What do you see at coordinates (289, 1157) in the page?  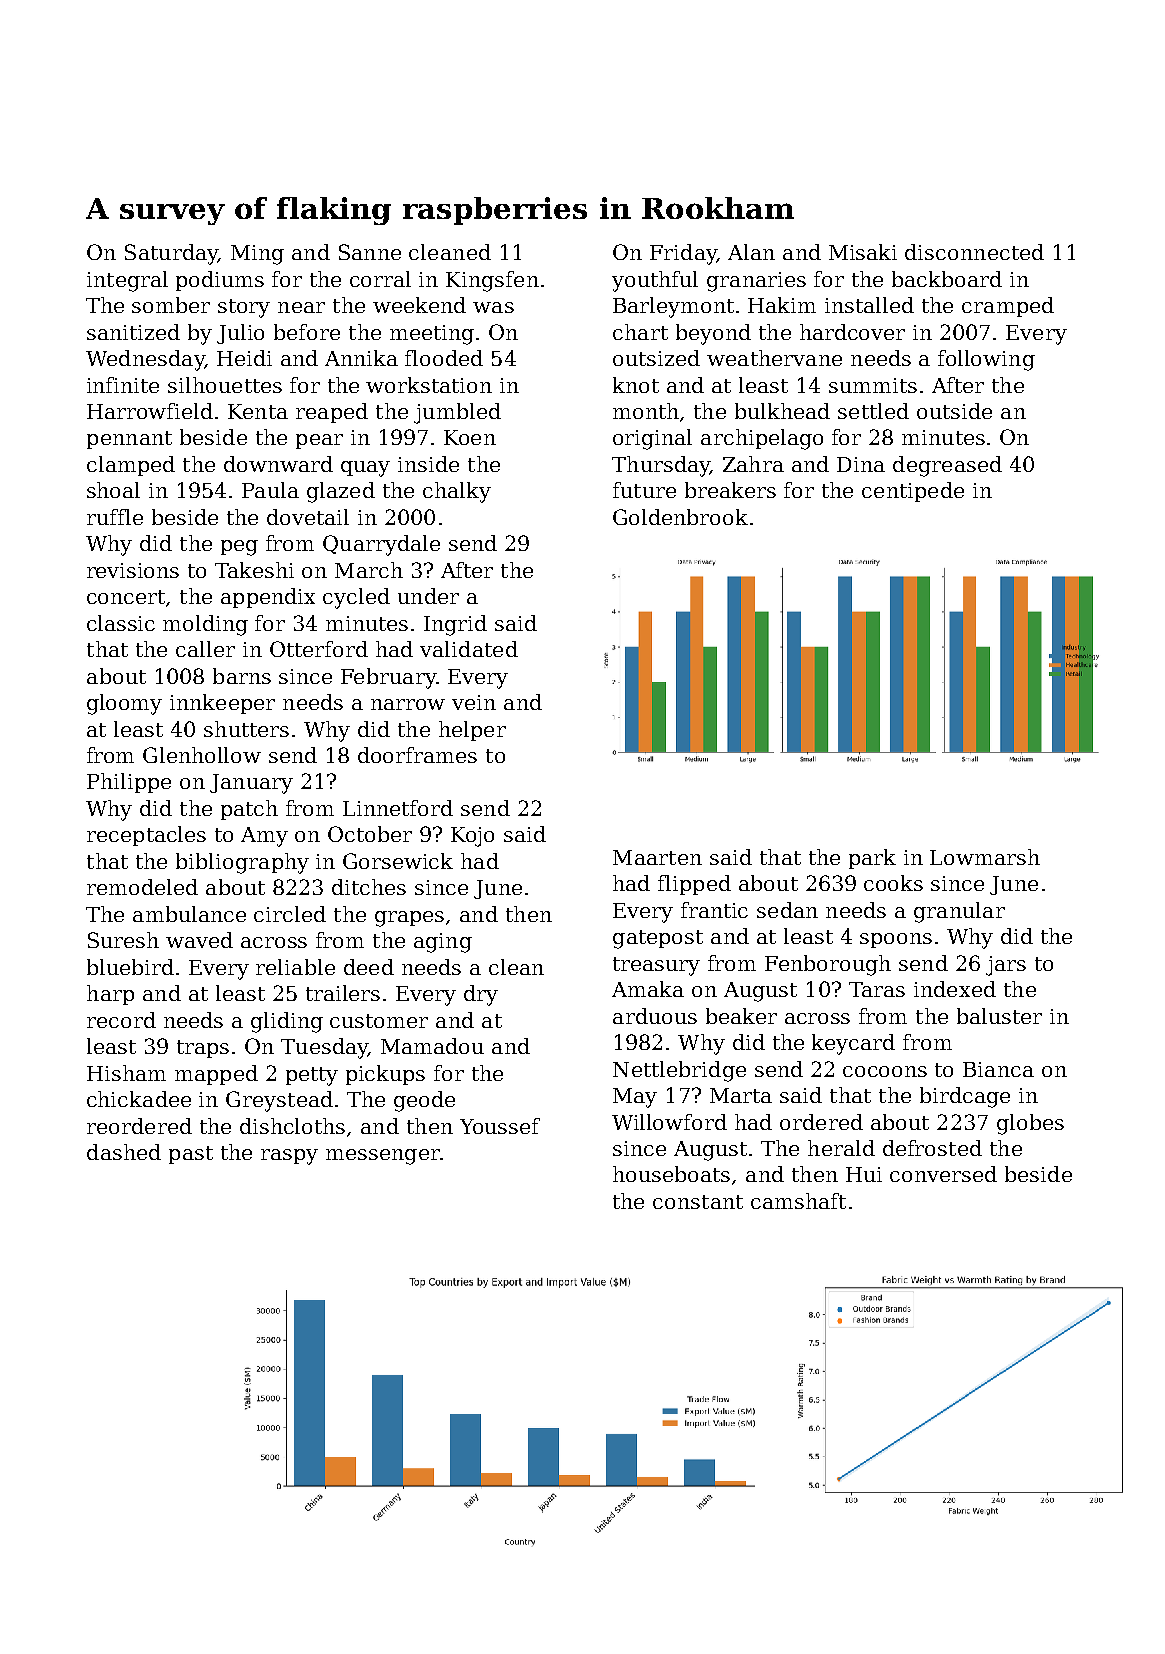 I see `raspy` at bounding box center [289, 1157].
